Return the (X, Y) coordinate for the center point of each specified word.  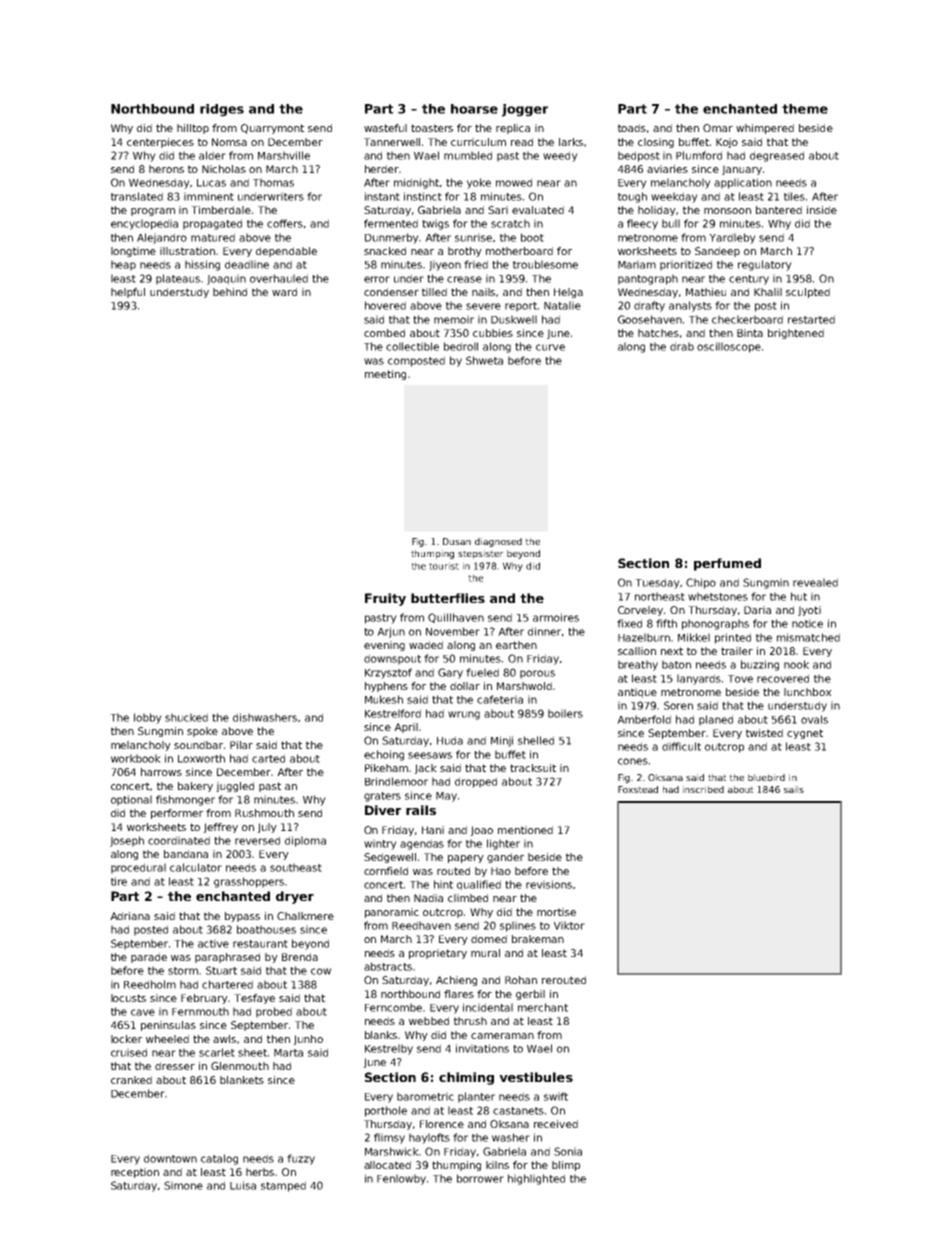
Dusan (457, 541)
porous (537, 674)
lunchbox (808, 692)
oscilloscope (729, 347)
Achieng (456, 981)
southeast (296, 867)
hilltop (193, 129)
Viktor (569, 925)
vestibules (536, 1077)
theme (805, 109)
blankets (242, 1080)
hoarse (474, 109)
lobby (148, 718)
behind (230, 292)
